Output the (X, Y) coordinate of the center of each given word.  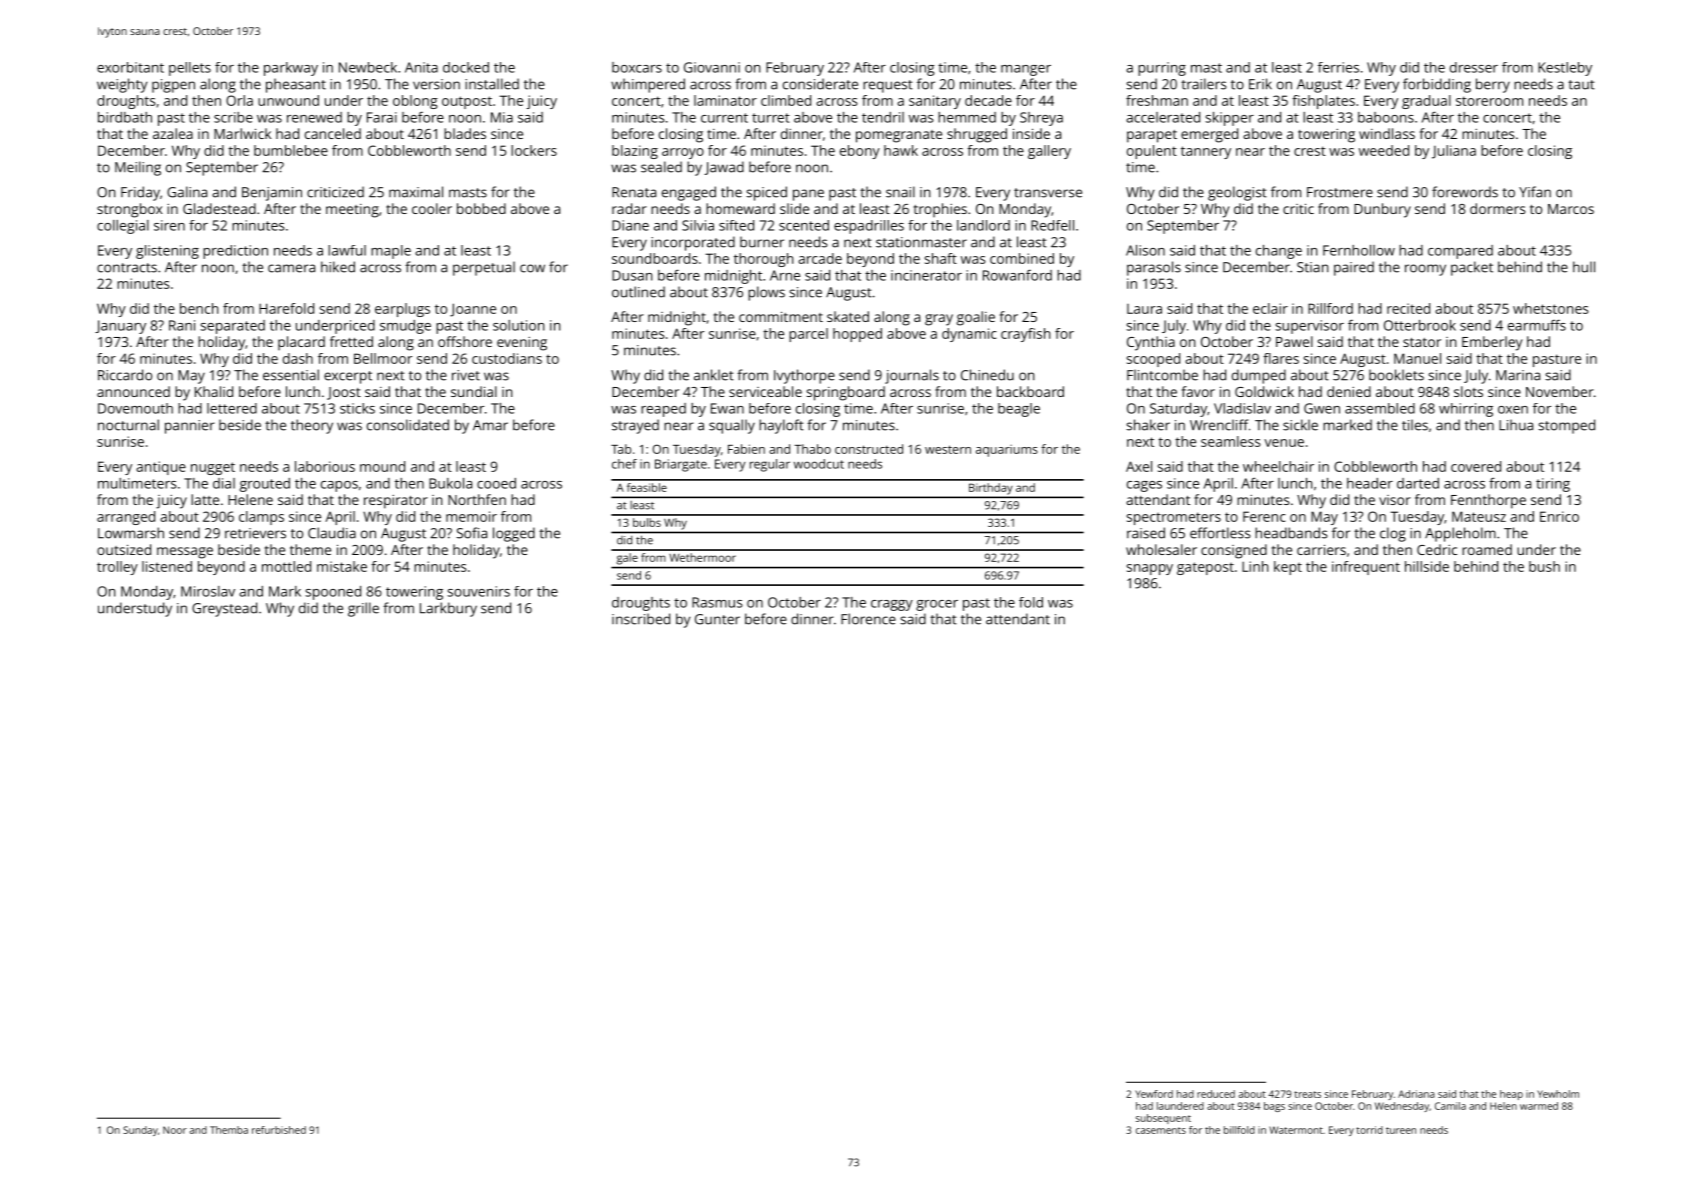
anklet (714, 375)
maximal (416, 192)
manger (1026, 70)
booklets (1396, 375)
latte (205, 499)
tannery (1206, 152)
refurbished (279, 1130)
